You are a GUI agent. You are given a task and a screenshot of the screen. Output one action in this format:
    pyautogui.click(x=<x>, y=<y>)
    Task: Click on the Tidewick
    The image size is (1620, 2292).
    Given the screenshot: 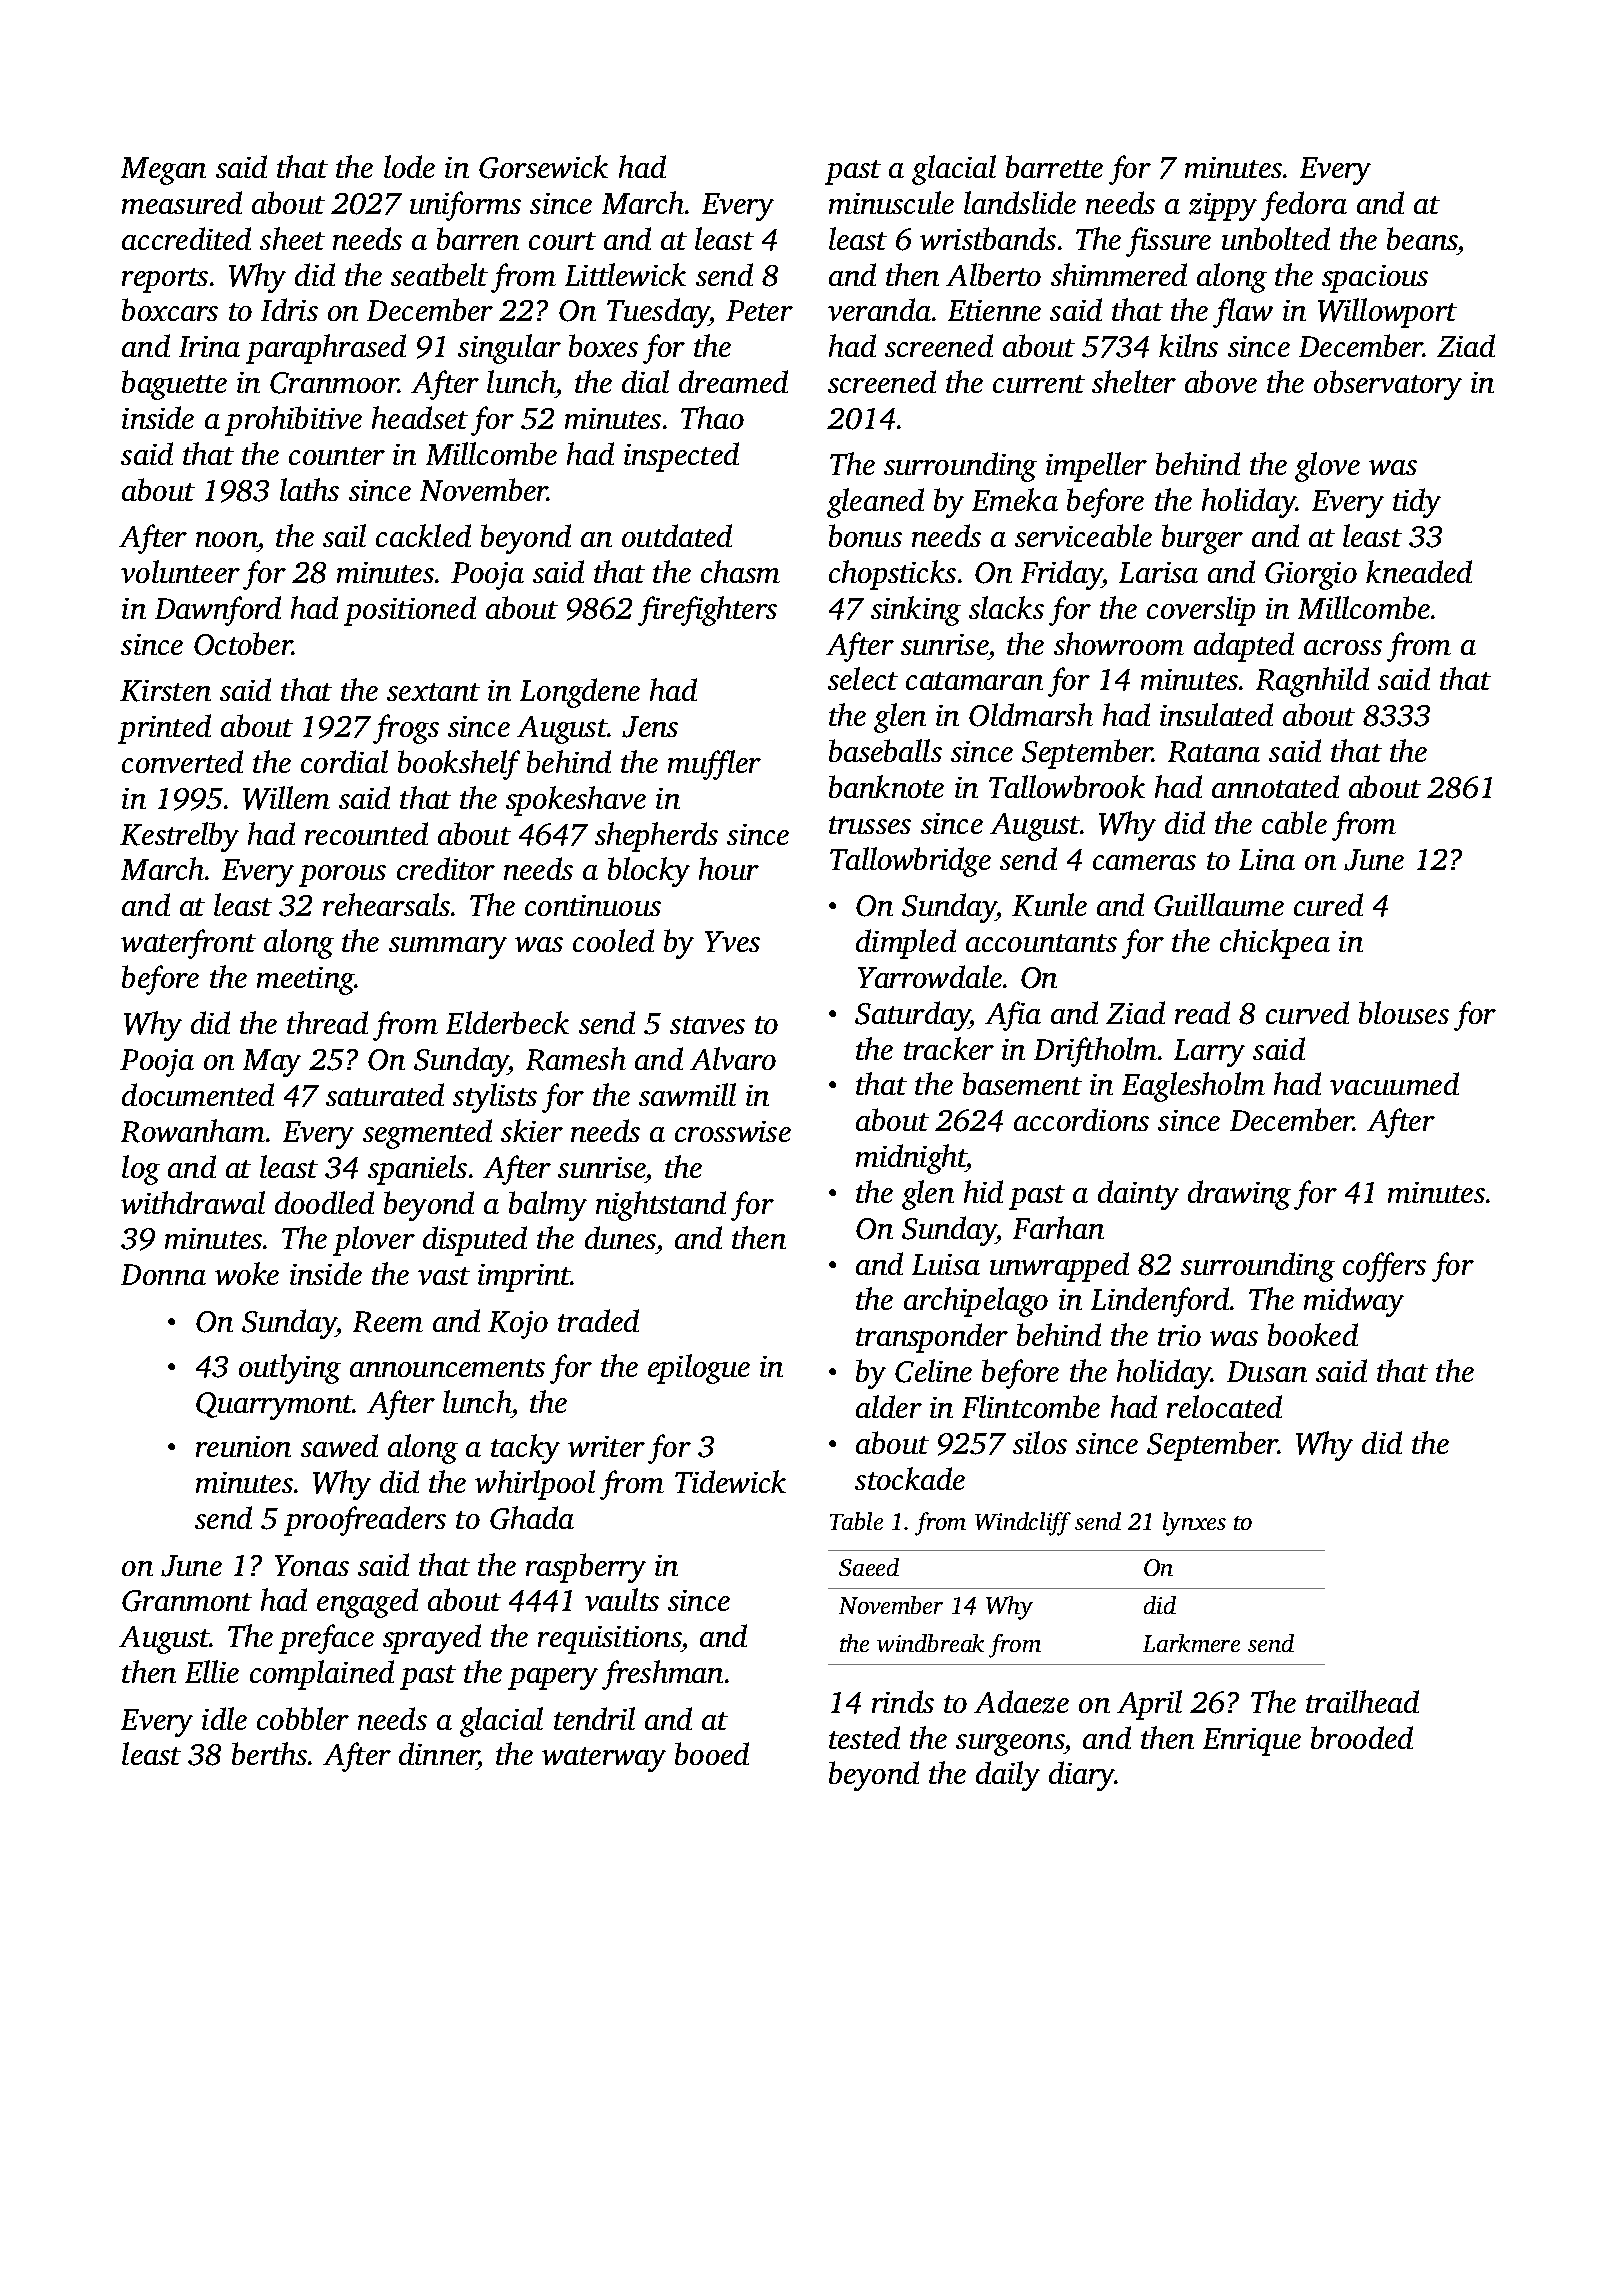 What is the action you would take?
    pyautogui.click(x=730, y=1481)
